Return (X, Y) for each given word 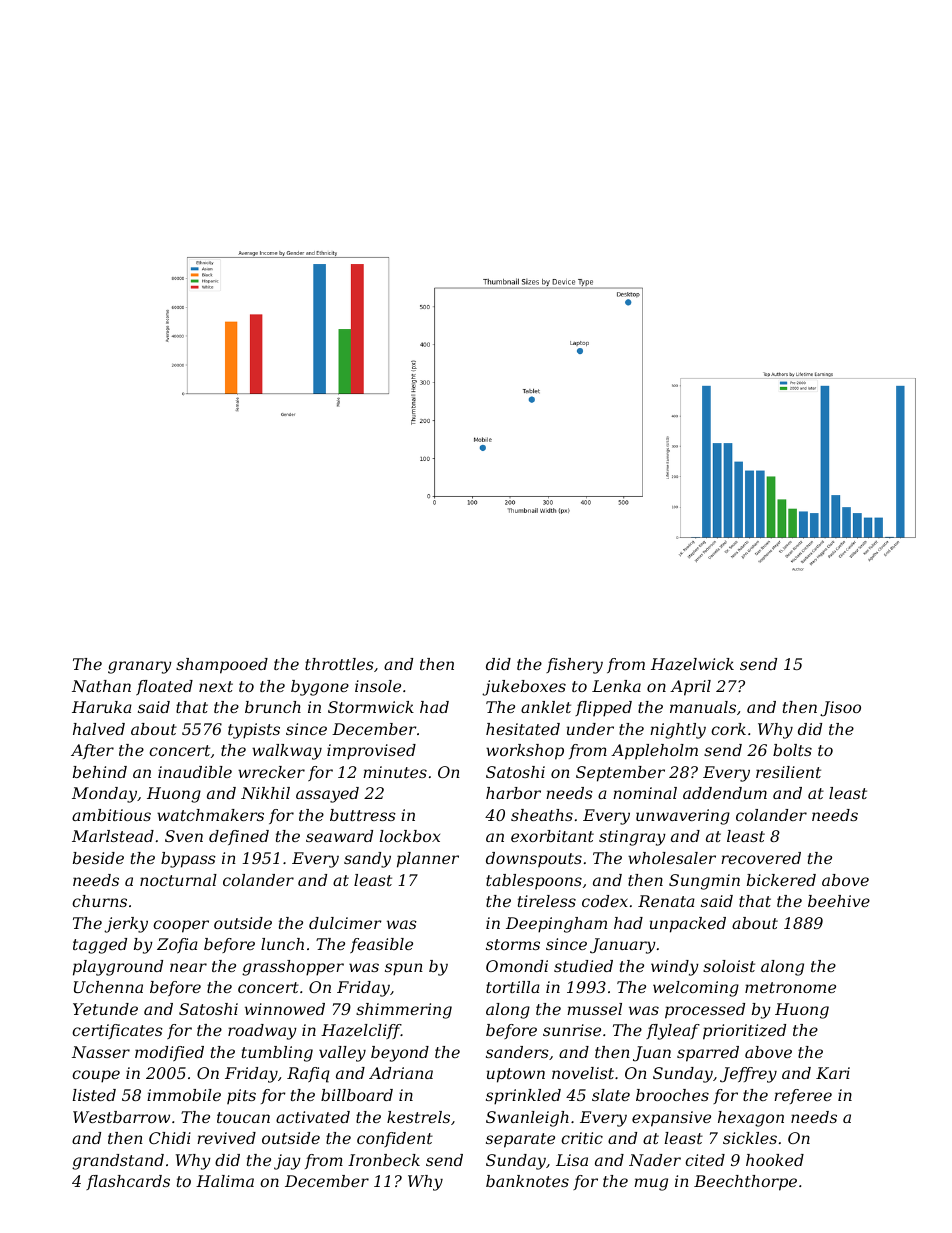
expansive (671, 1119)
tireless (547, 901)
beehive (839, 901)
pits (241, 1096)
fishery (574, 666)
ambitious (111, 815)
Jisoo (840, 709)
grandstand (118, 1162)
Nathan (101, 686)
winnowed (285, 1009)
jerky (126, 925)
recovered (761, 858)
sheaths (542, 815)
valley (342, 1054)
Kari (833, 1073)
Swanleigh (527, 1119)
